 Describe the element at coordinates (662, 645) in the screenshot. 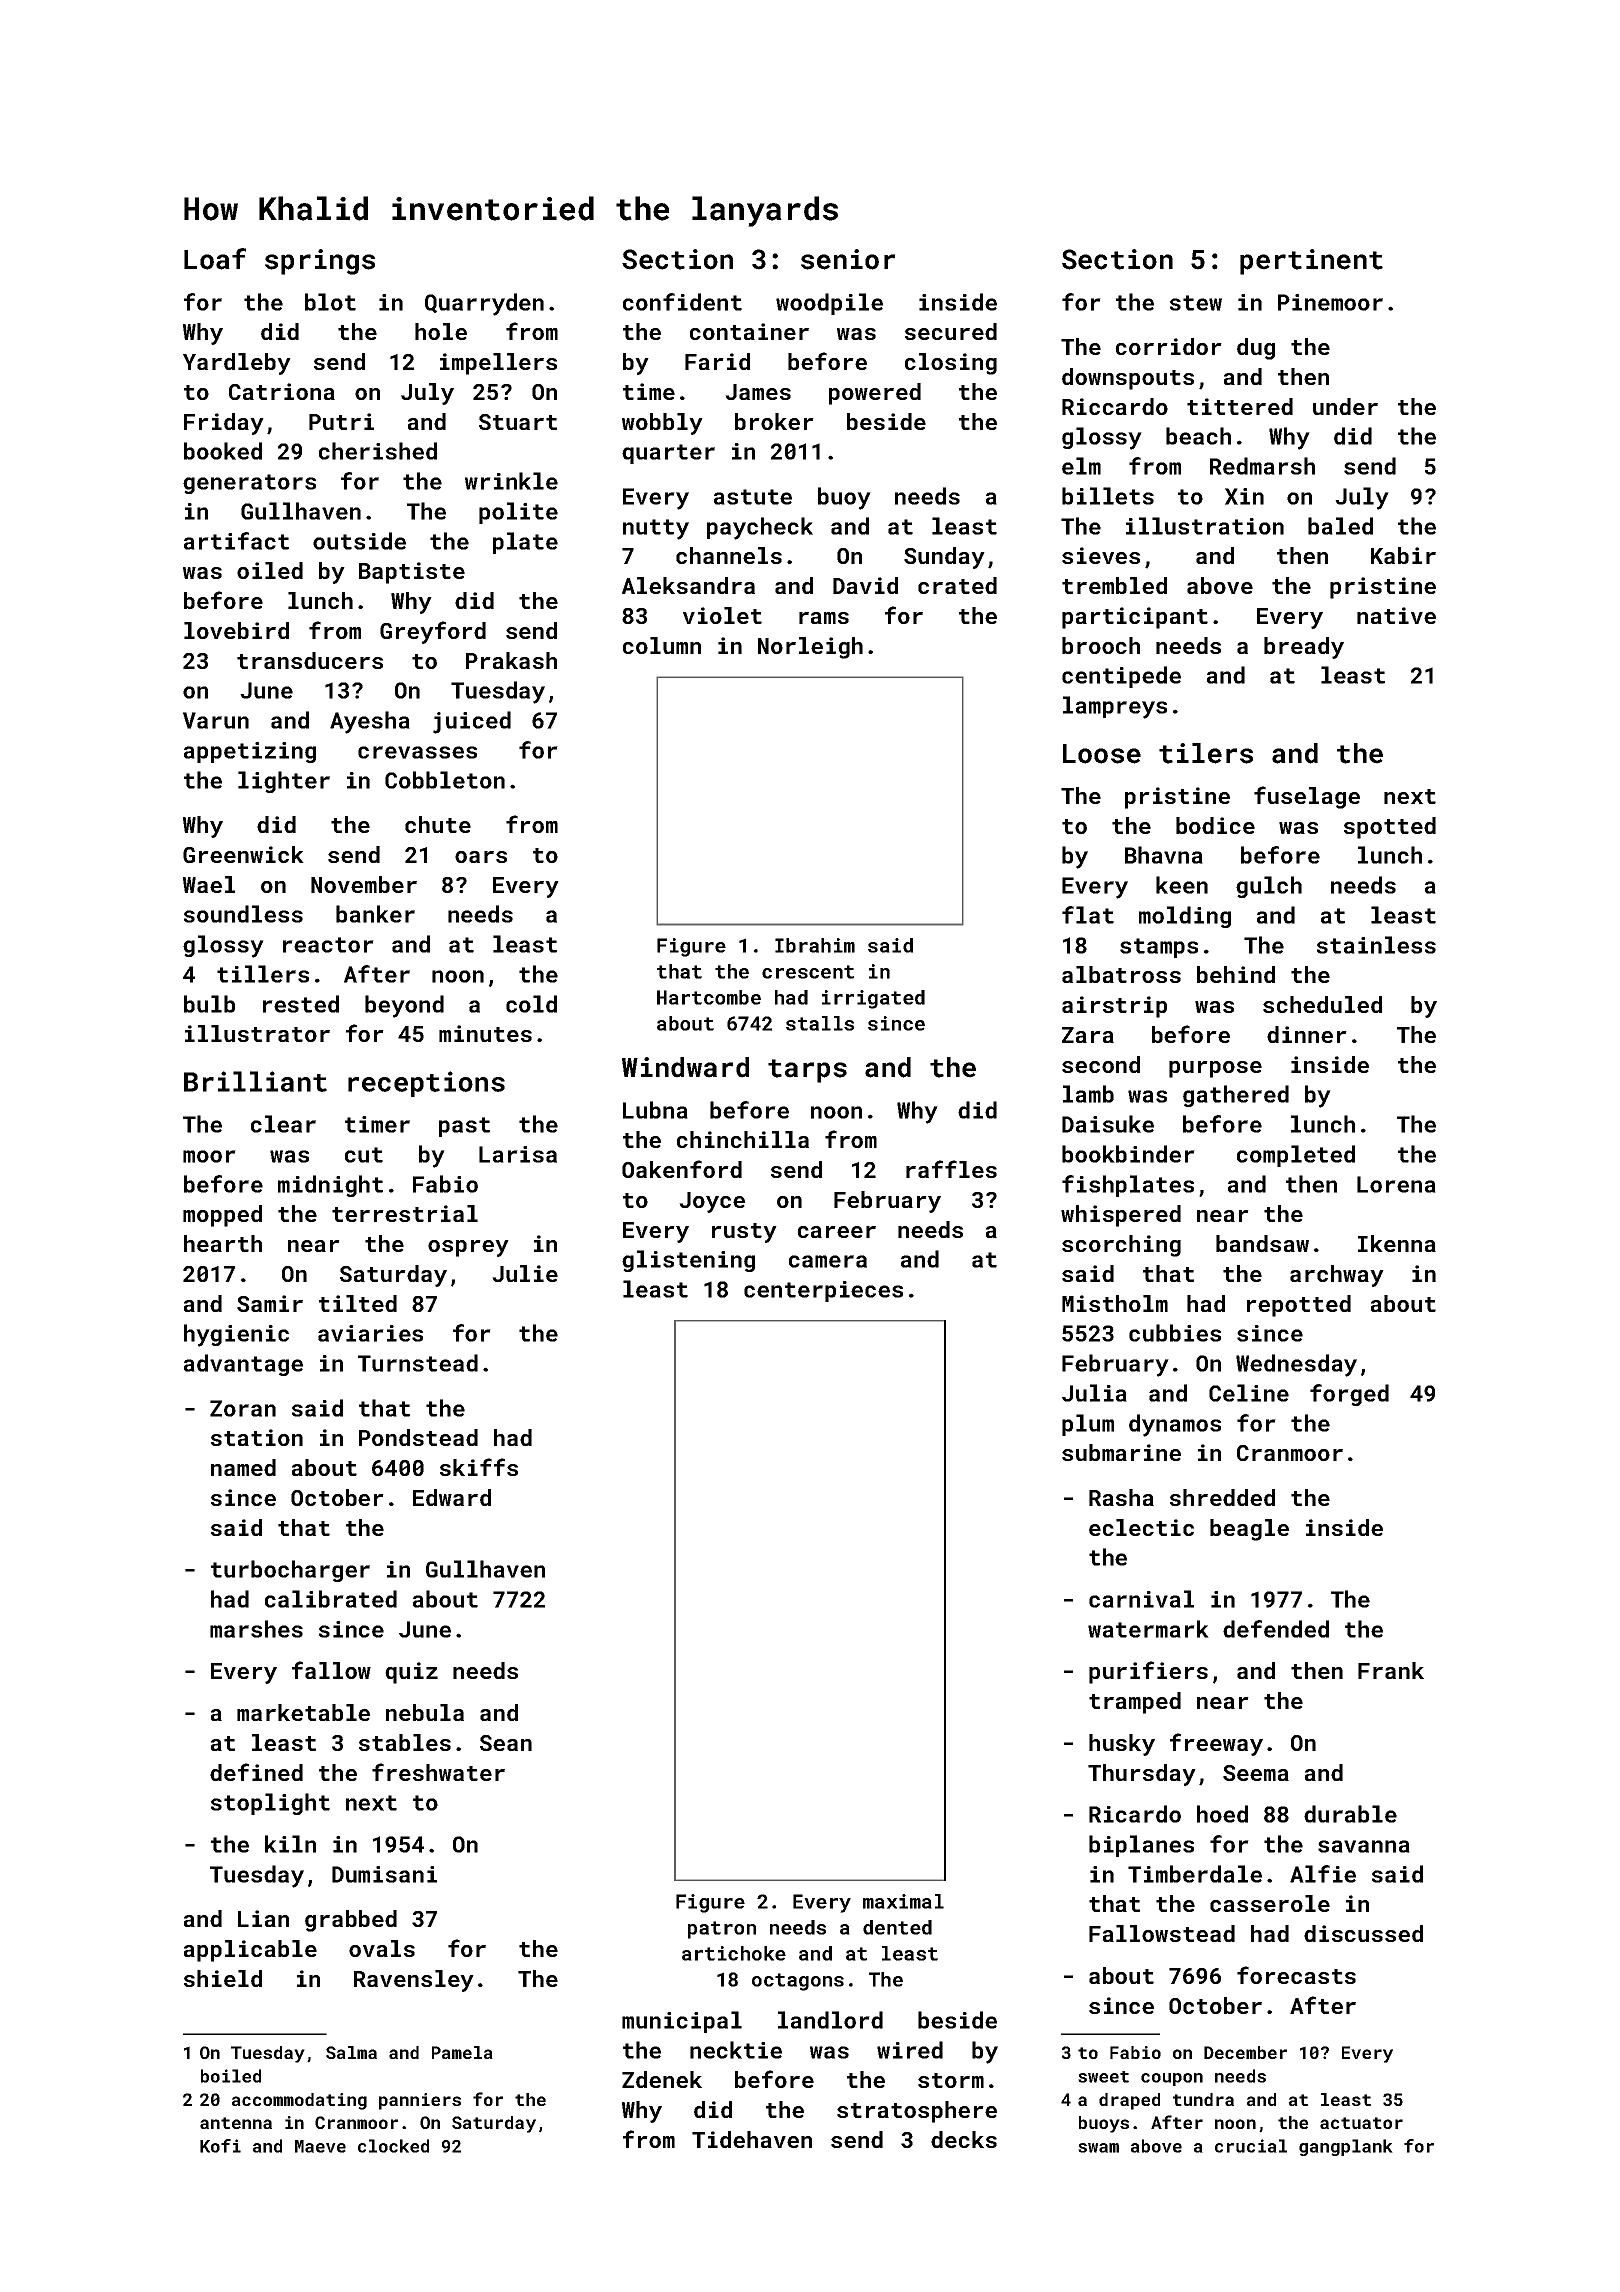

I see `column` at that location.
